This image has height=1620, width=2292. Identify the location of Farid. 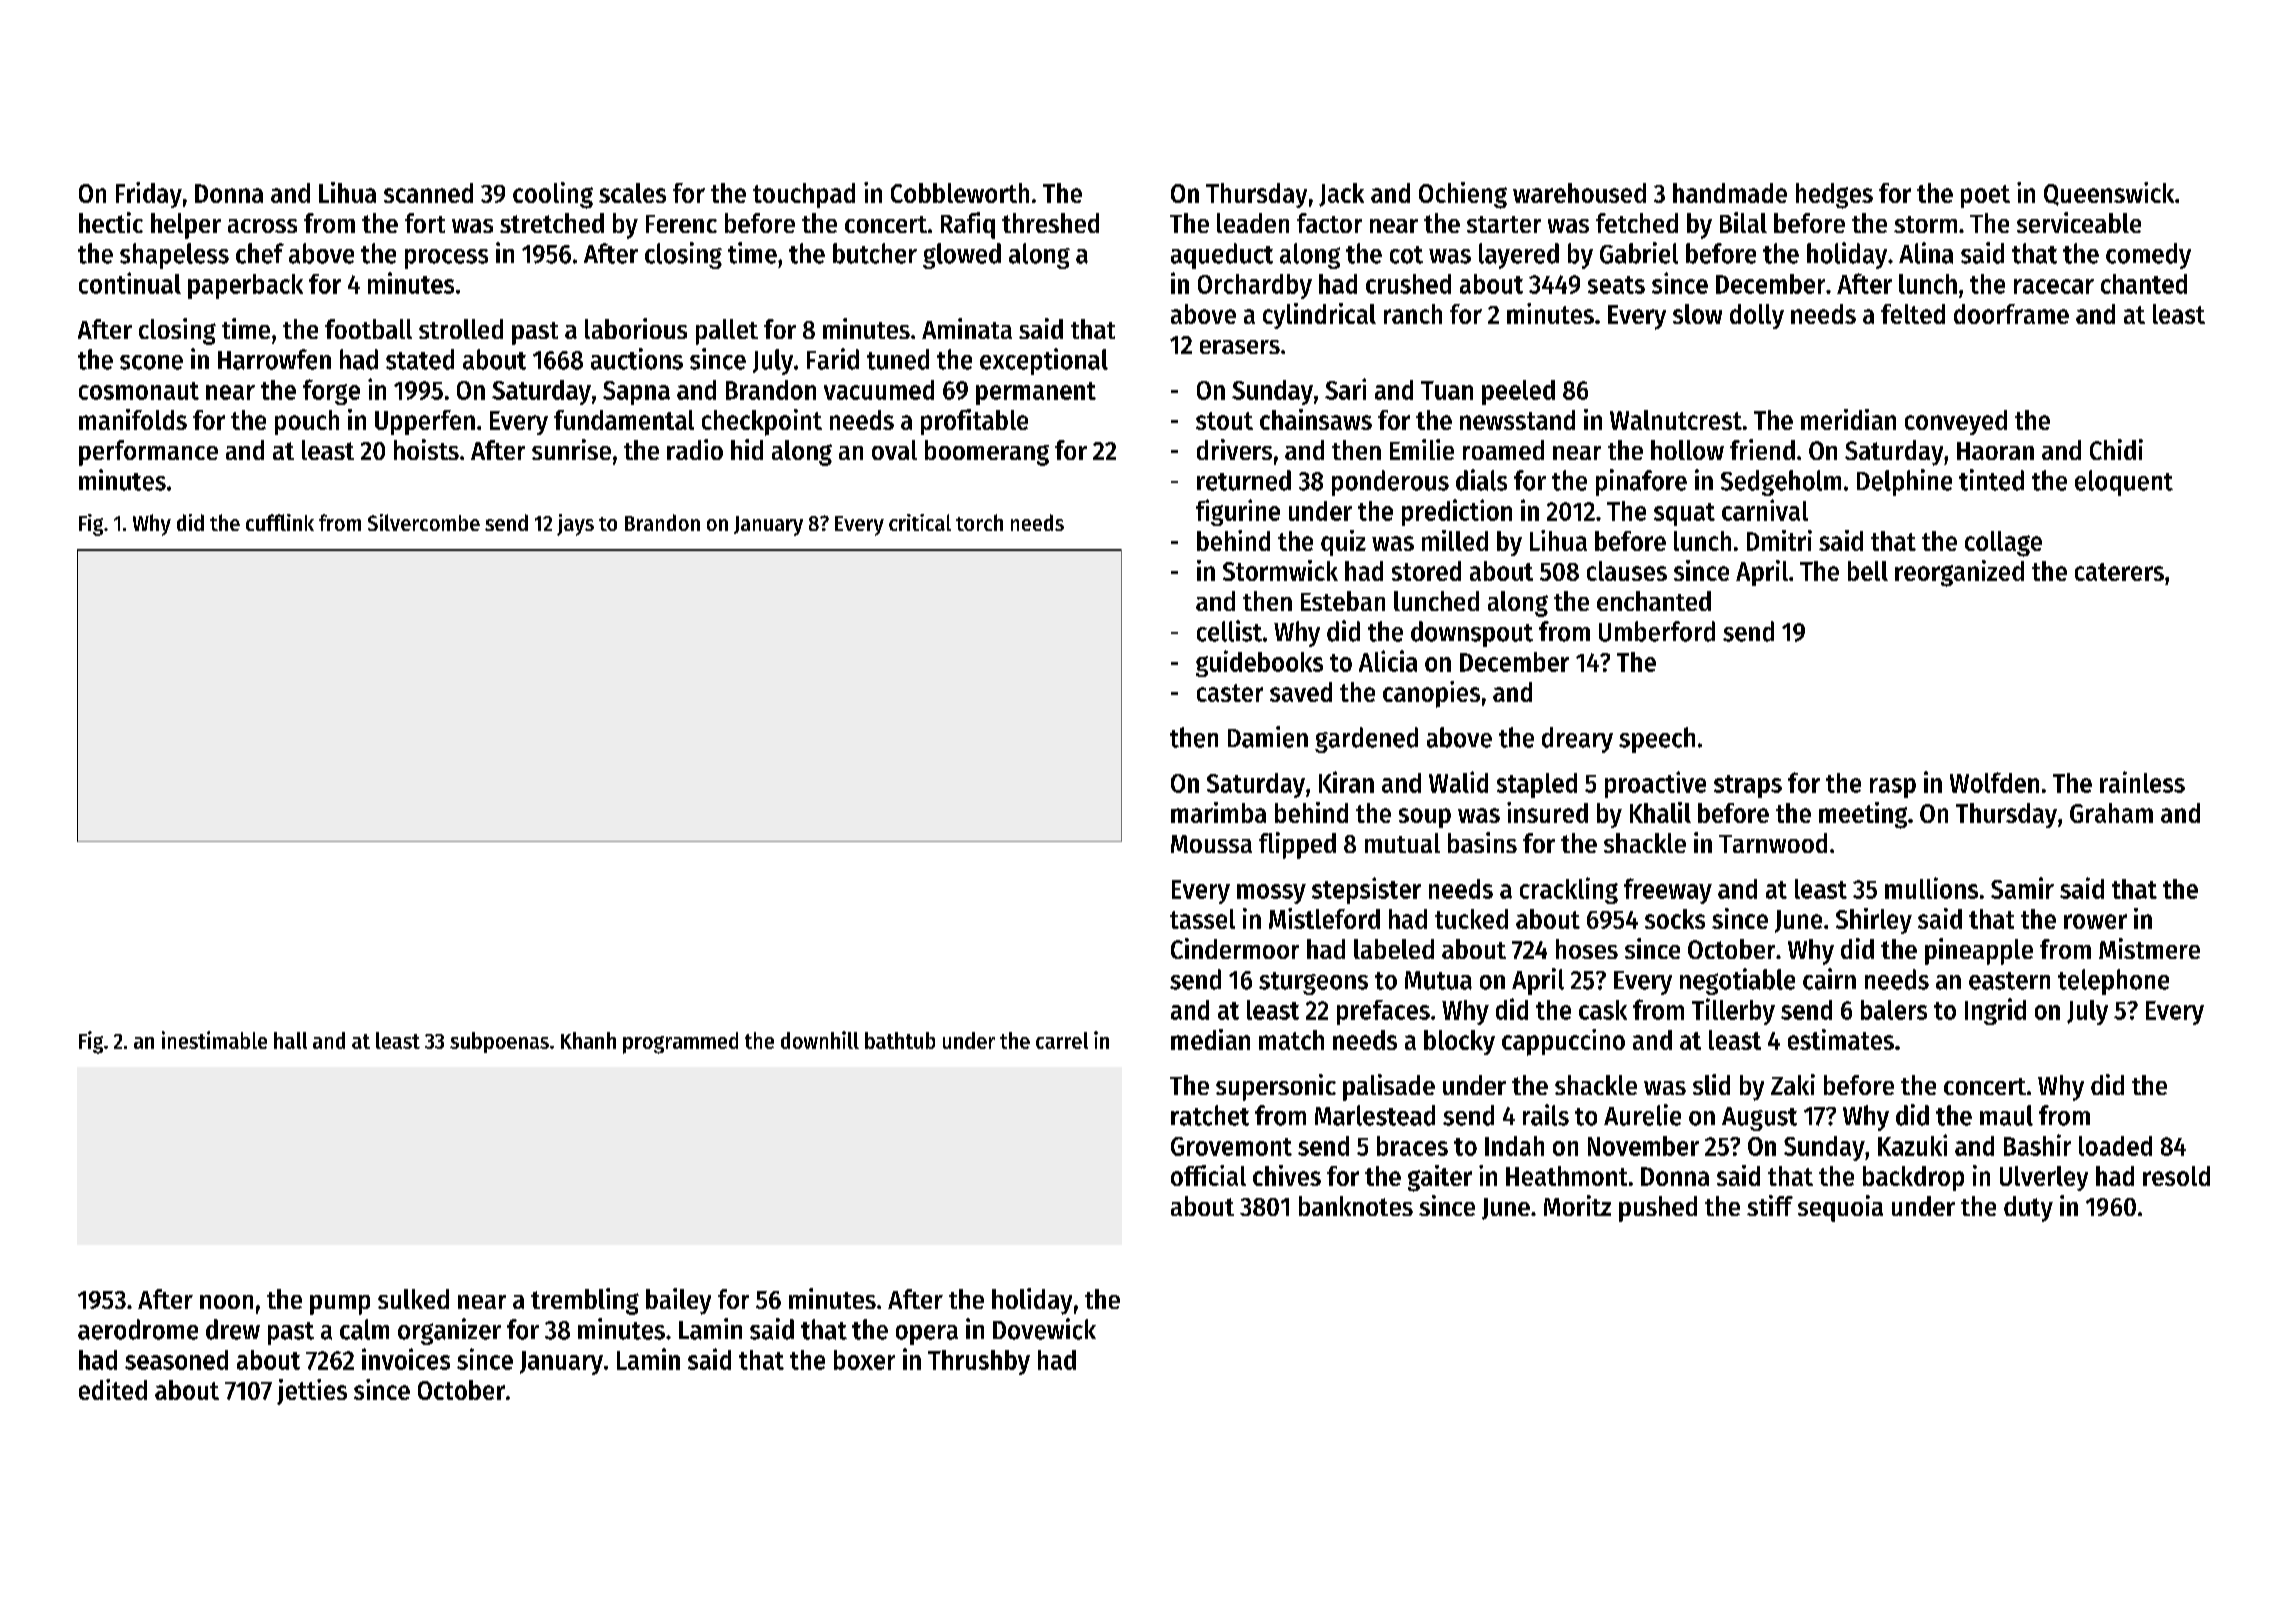
(833, 359).
